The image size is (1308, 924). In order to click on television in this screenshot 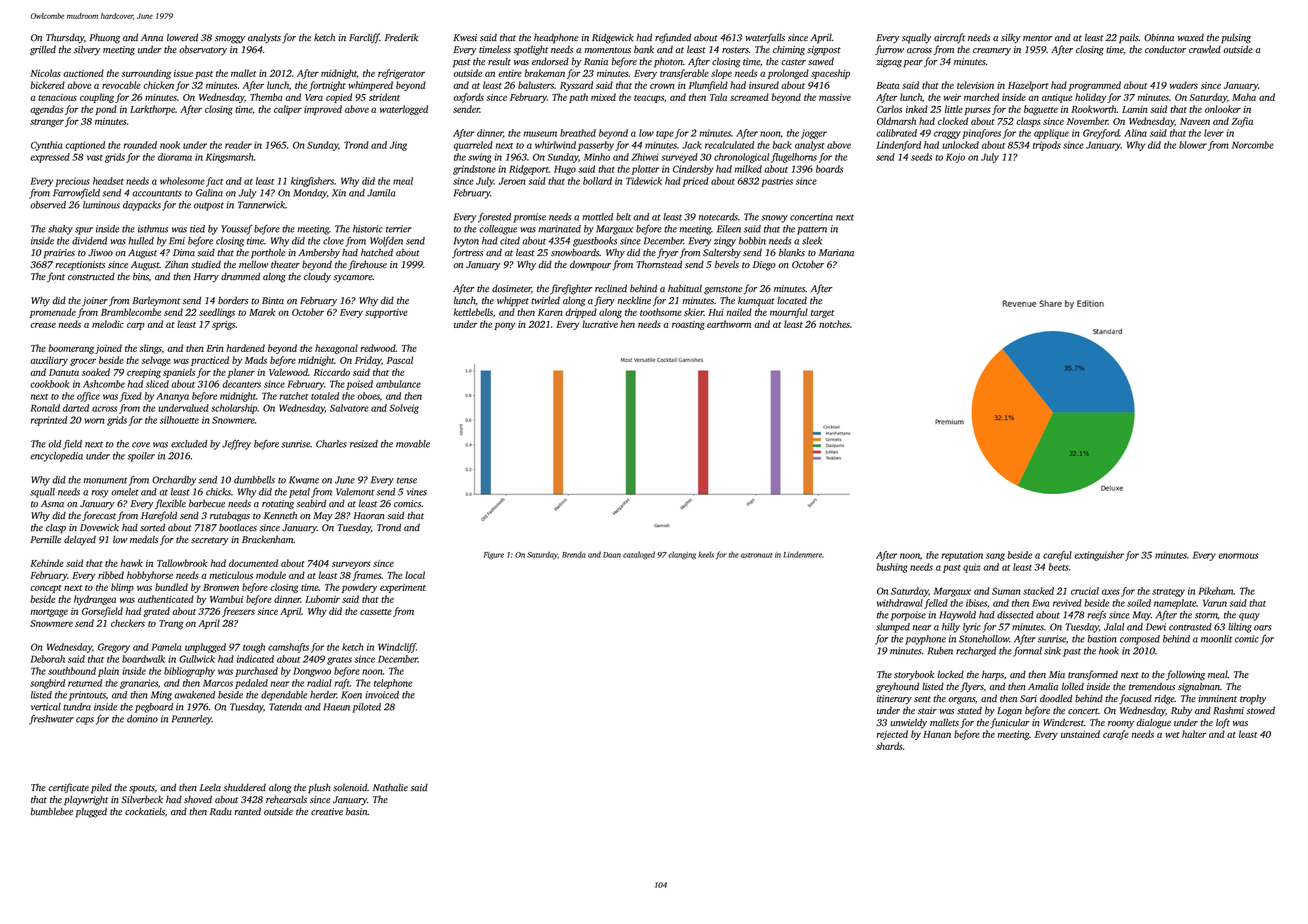, I will do `click(975, 85)`.
